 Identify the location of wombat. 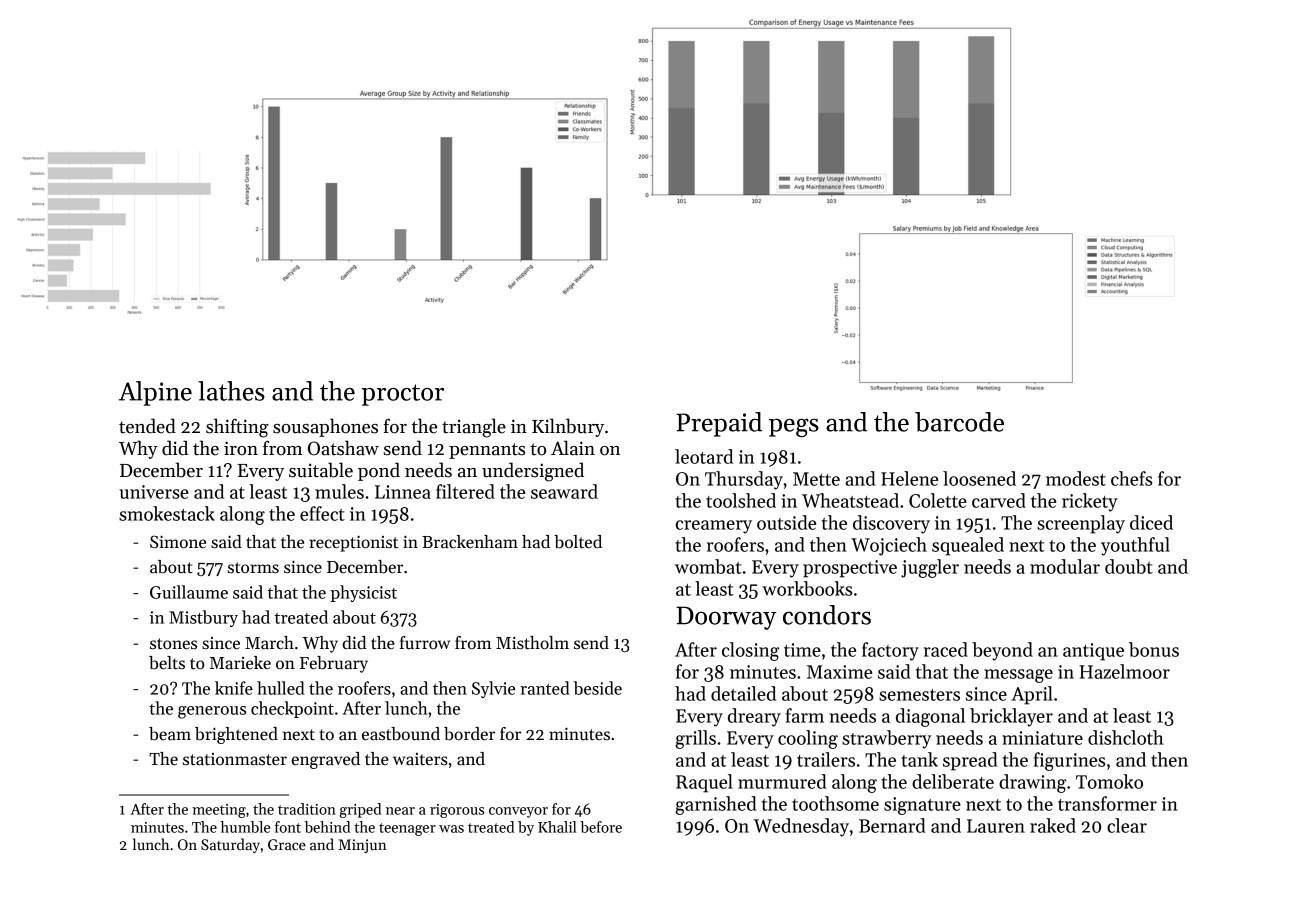
(708, 566).
